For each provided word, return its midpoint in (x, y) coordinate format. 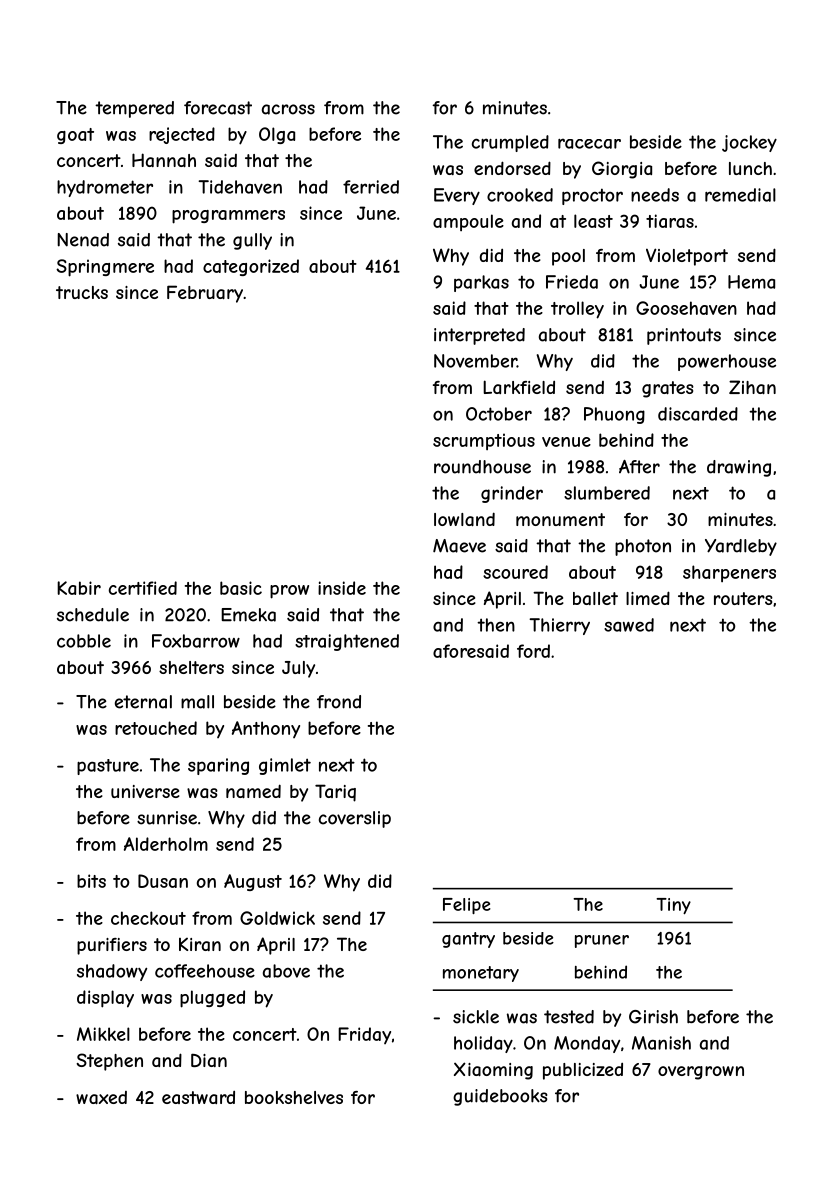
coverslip (355, 819)
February (205, 294)
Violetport (687, 257)
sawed (629, 625)
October (499, 414)
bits (91, 881)
